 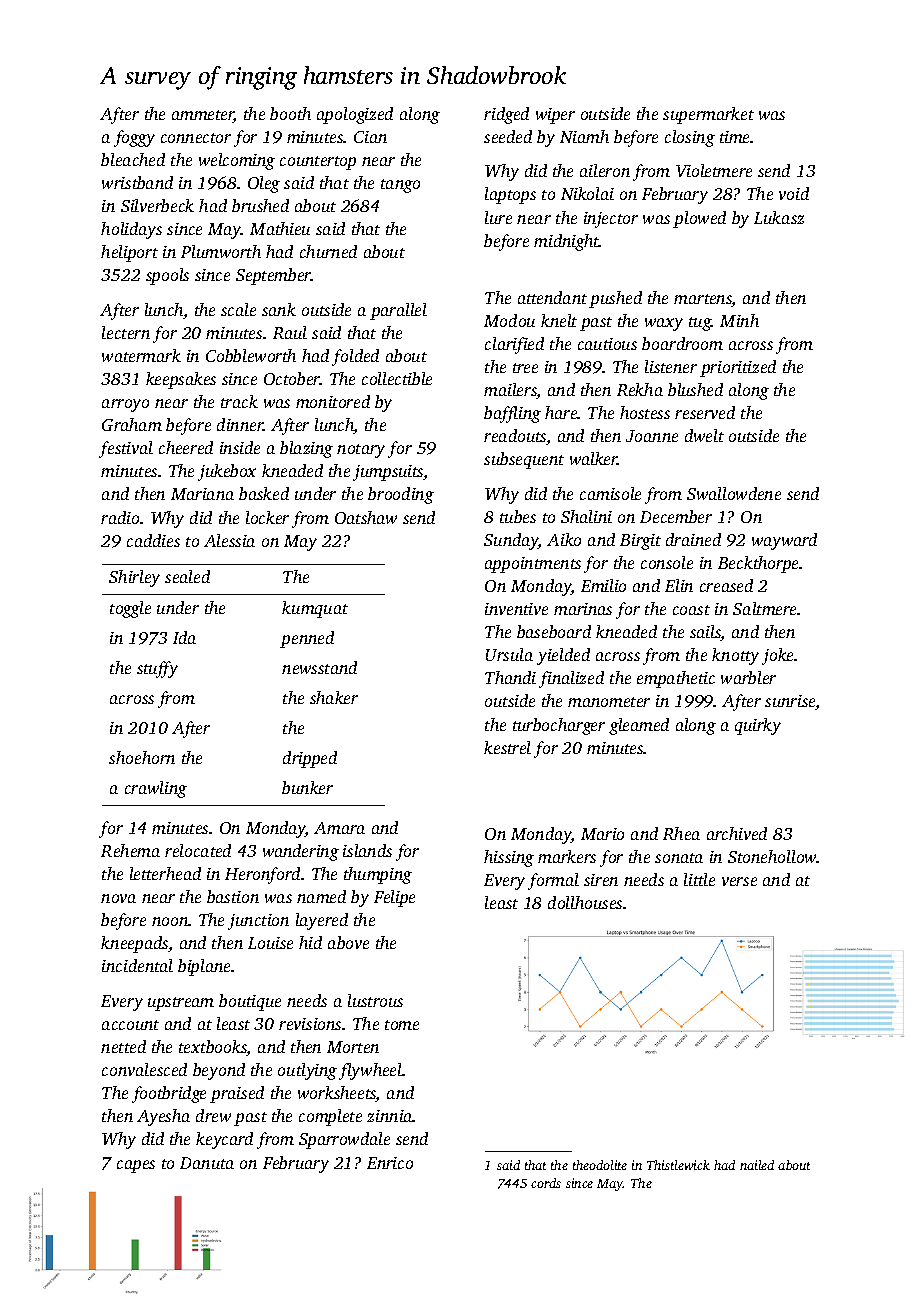 I want to click on Violetmere, so click(x=714, y=170).
